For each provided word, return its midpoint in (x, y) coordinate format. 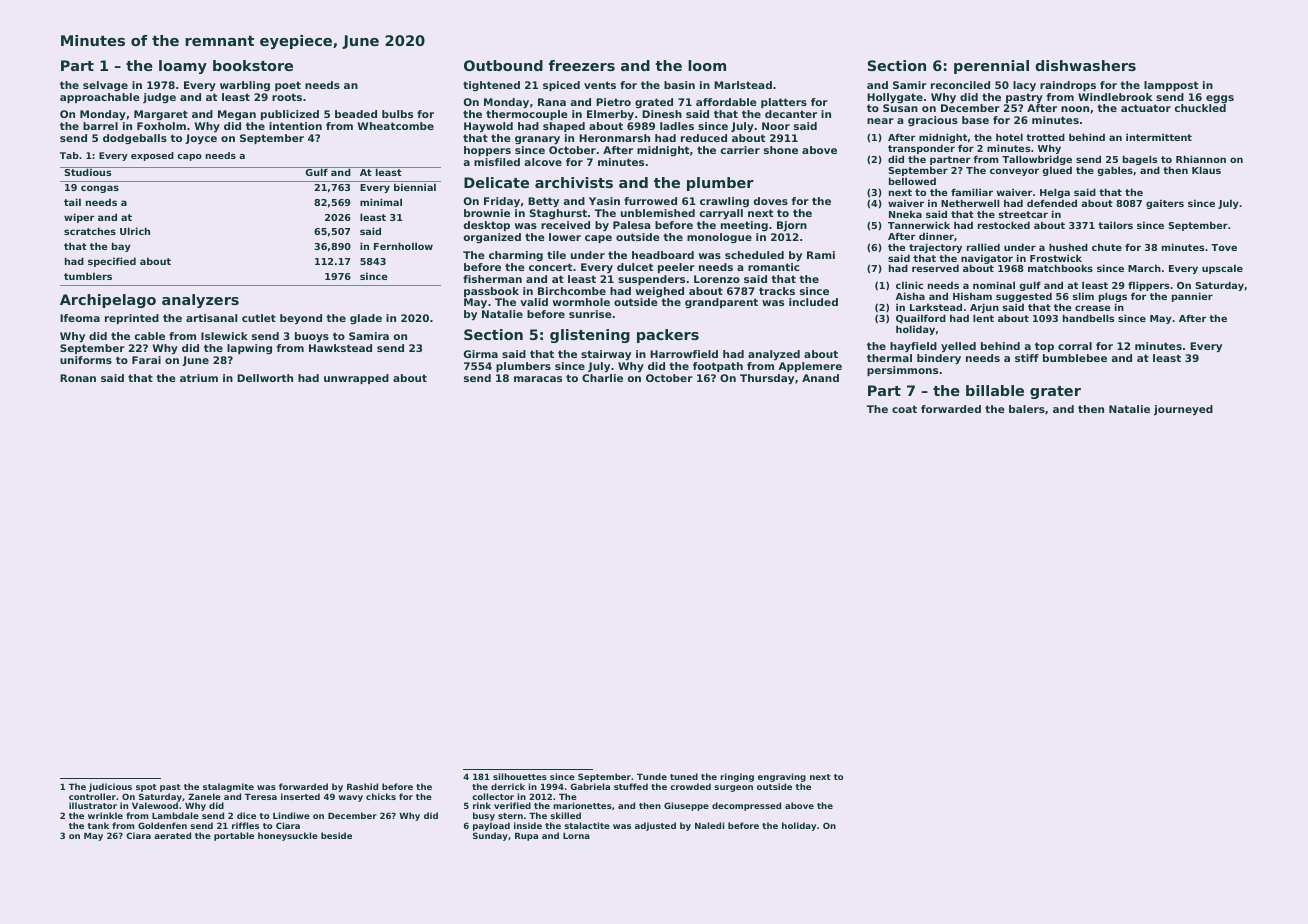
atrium (199, 378)
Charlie (602, 378)
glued (1057, 171)
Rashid (362, 786)
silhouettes (520, 776)
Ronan (78, 378)
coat (904, 409)
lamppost (1171, 86)
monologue (719, 238)
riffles (245, 825)
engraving (782, 777)
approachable (99, 98)
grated (654, 103)
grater (1055, 392)
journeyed (1183, 410)
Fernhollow (403, 246)
